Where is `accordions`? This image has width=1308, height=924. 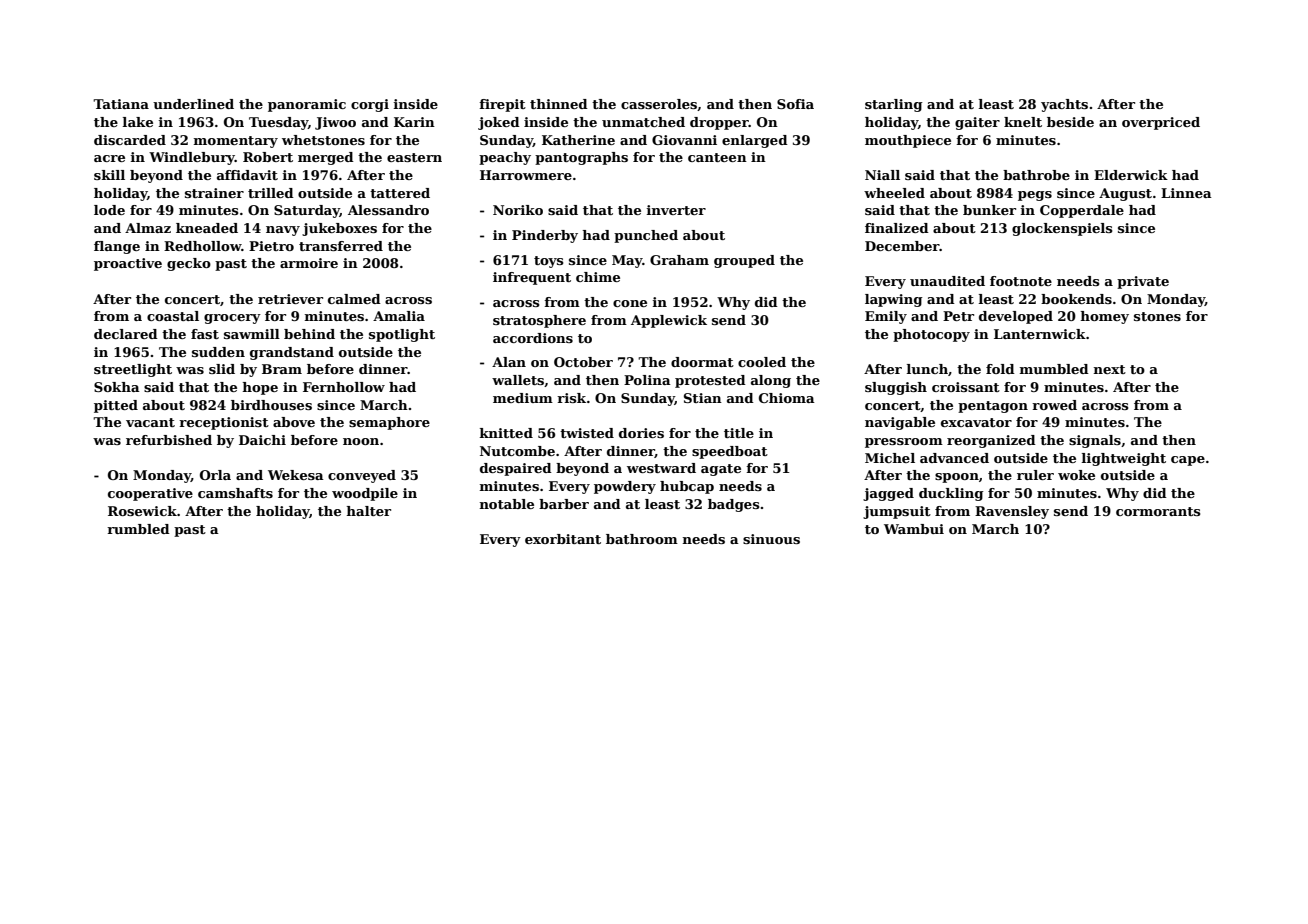 accordions is located at coordinates (533, 338).
